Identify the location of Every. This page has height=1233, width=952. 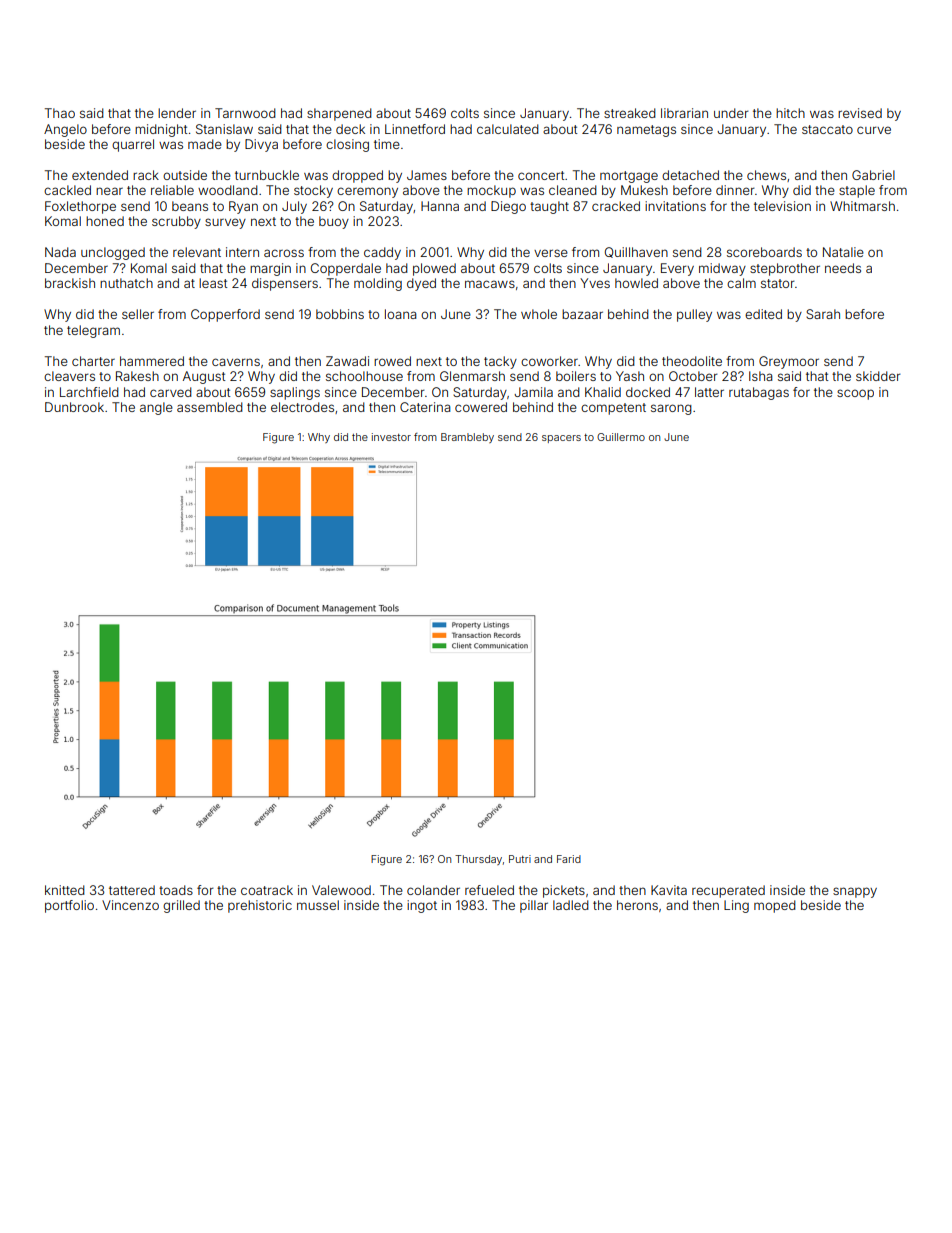
(677, 269).
